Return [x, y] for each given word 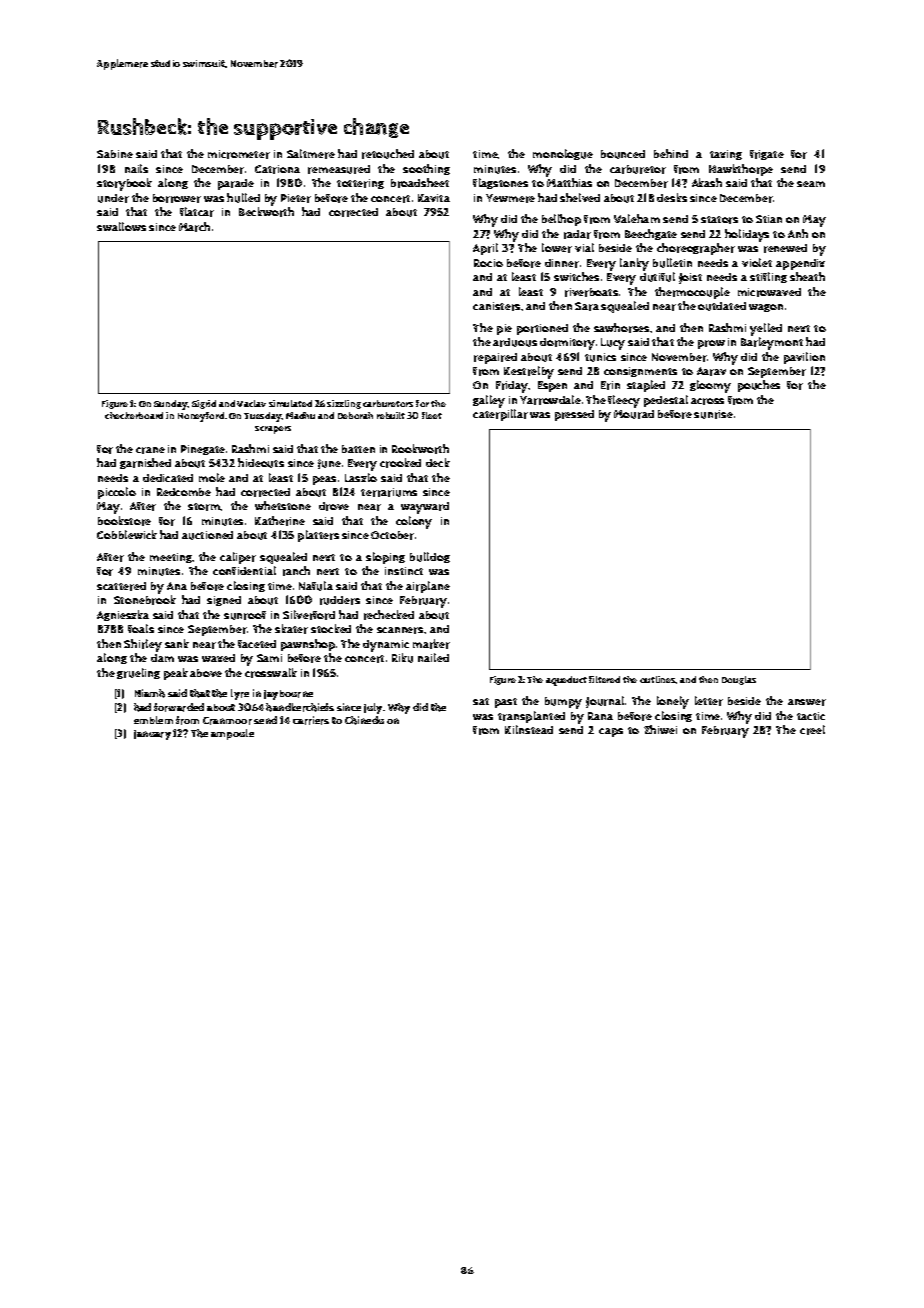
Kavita [434, 198]
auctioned [207, 535]
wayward [425, 508]
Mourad [634, 414]
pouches [759, 386]
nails [136, 168]
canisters [496, 306]
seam [811, 184]
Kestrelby [529, 372]
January [152, 735]
